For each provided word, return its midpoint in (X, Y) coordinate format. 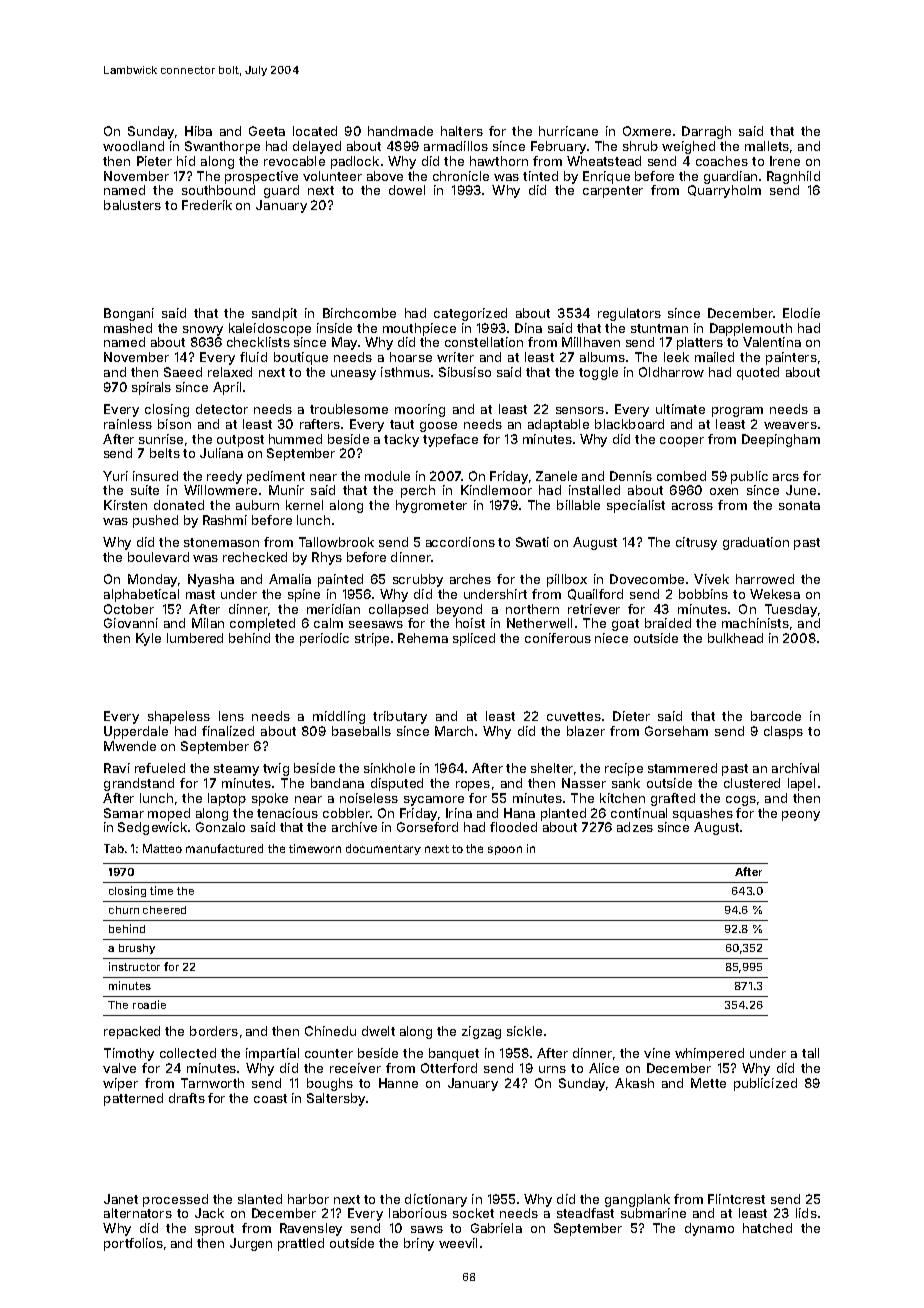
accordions (460, 542)
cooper (682, 442)
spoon (505, 850)
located (315, 131)
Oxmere (647, 131)
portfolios (133, 1244)
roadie (149, 1004)
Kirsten (125, 505)
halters (462, 131)
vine (657, 1053)
